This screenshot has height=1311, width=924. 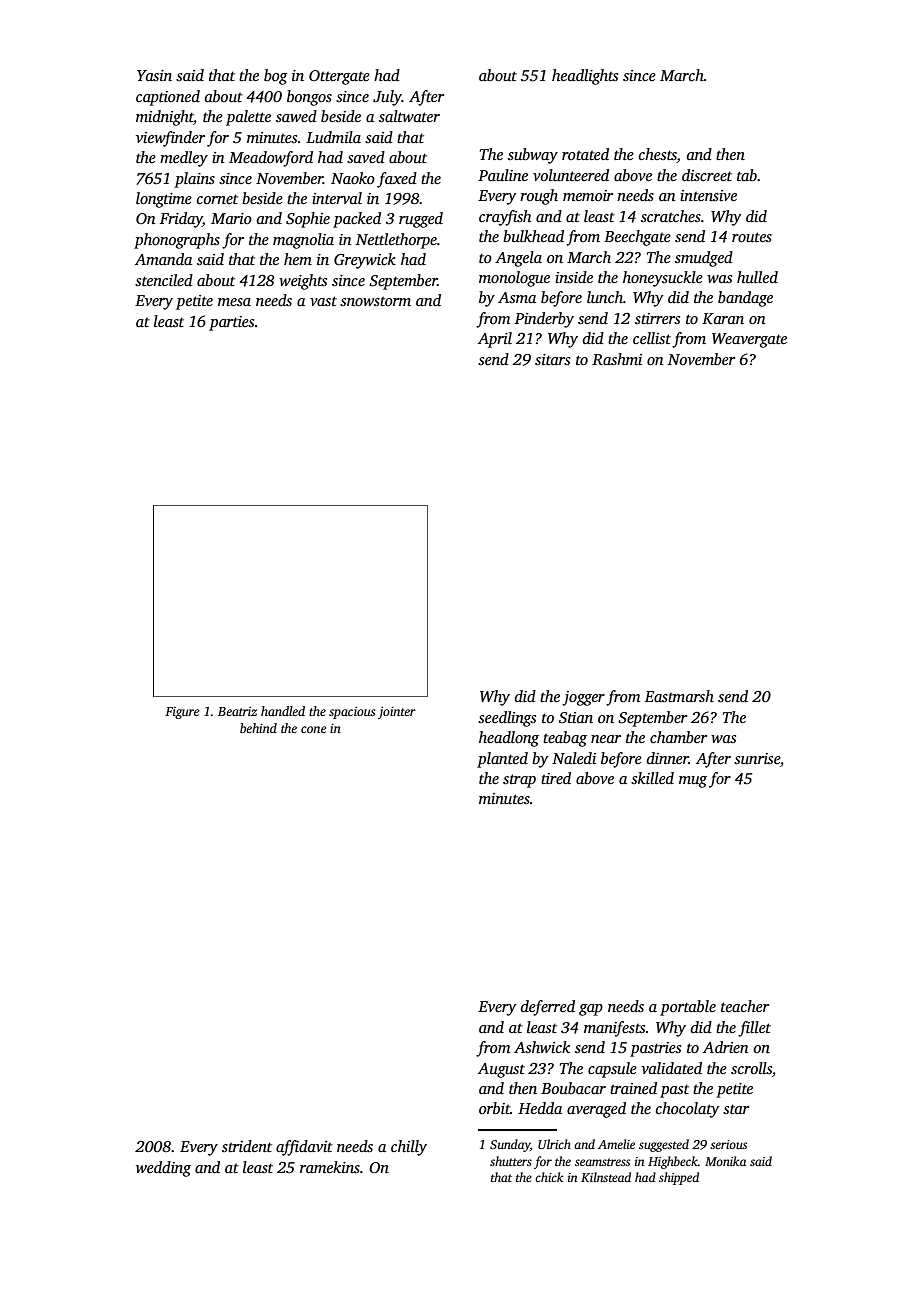 I want to click on saltwater, so click(x=409, y=116).
